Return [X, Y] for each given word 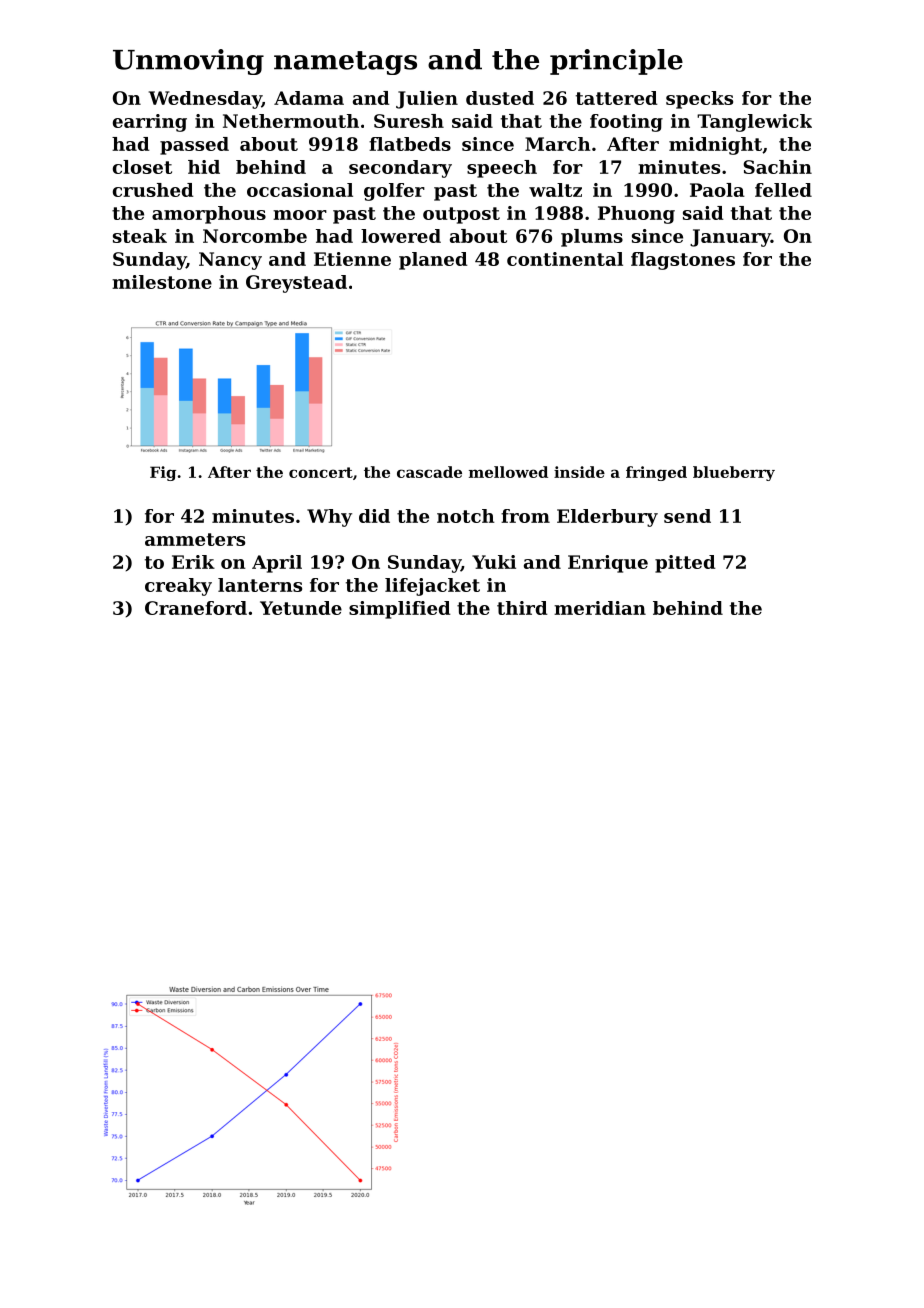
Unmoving [188, 62]
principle [616, 62]
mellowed [508, 472]
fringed [656, 473]
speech [502, 169]
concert [321, 472]
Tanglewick [754, 123]
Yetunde [301, 608]
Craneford [196, 608]
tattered [616, 98]
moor [300, 215]
